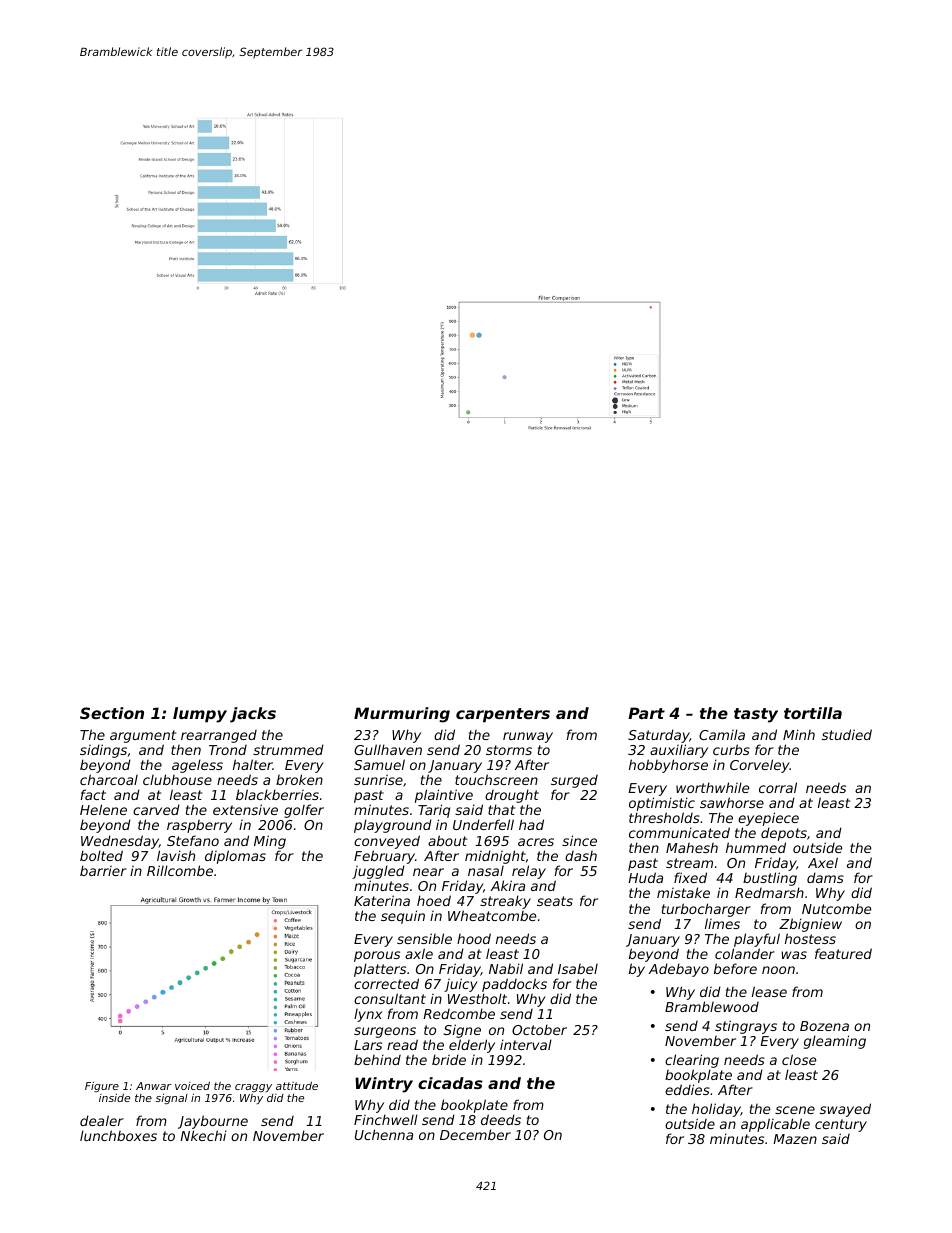  I want to click on inside, so click(114, 1098).
